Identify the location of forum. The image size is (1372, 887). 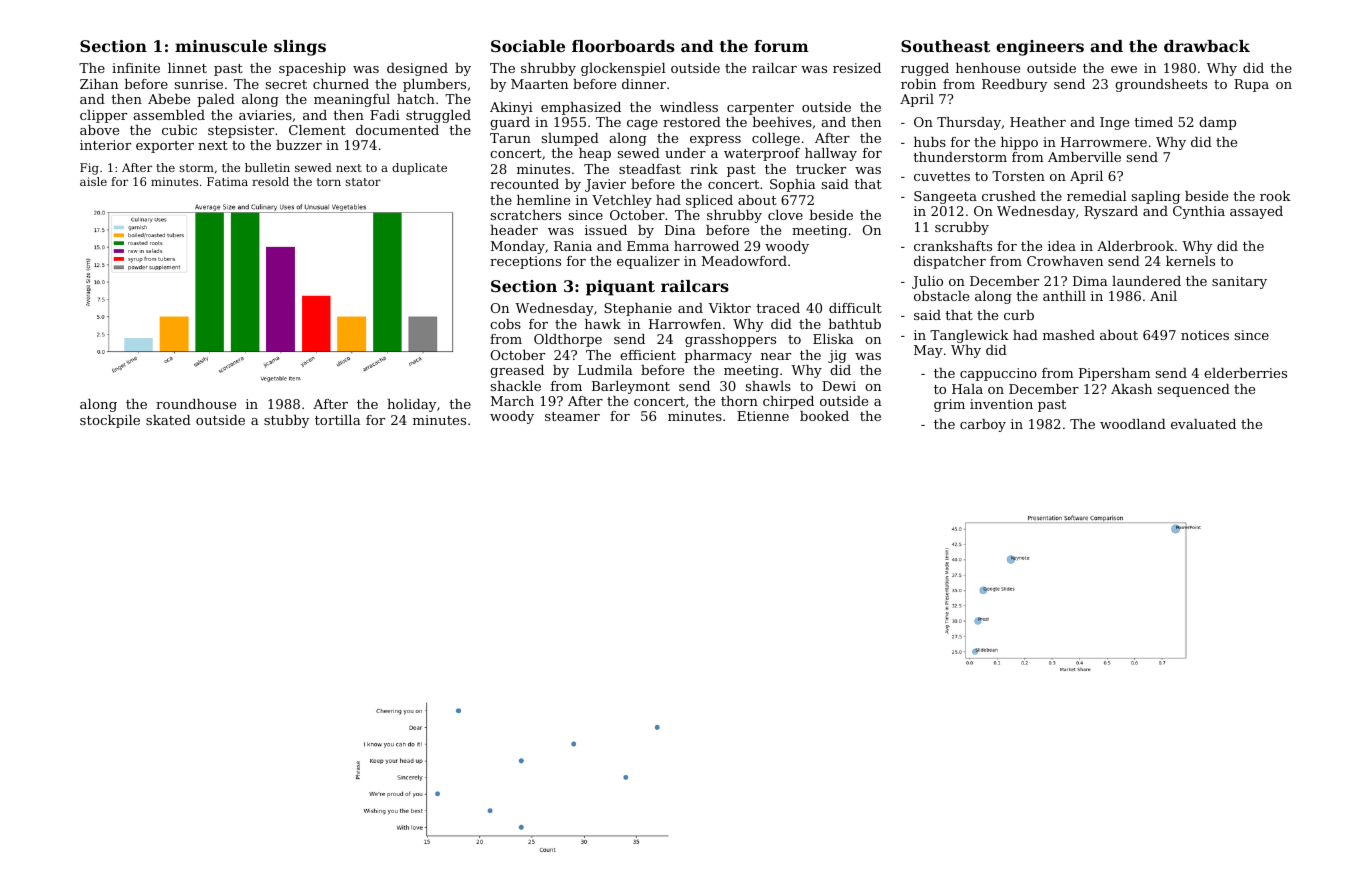
(781, 46).
